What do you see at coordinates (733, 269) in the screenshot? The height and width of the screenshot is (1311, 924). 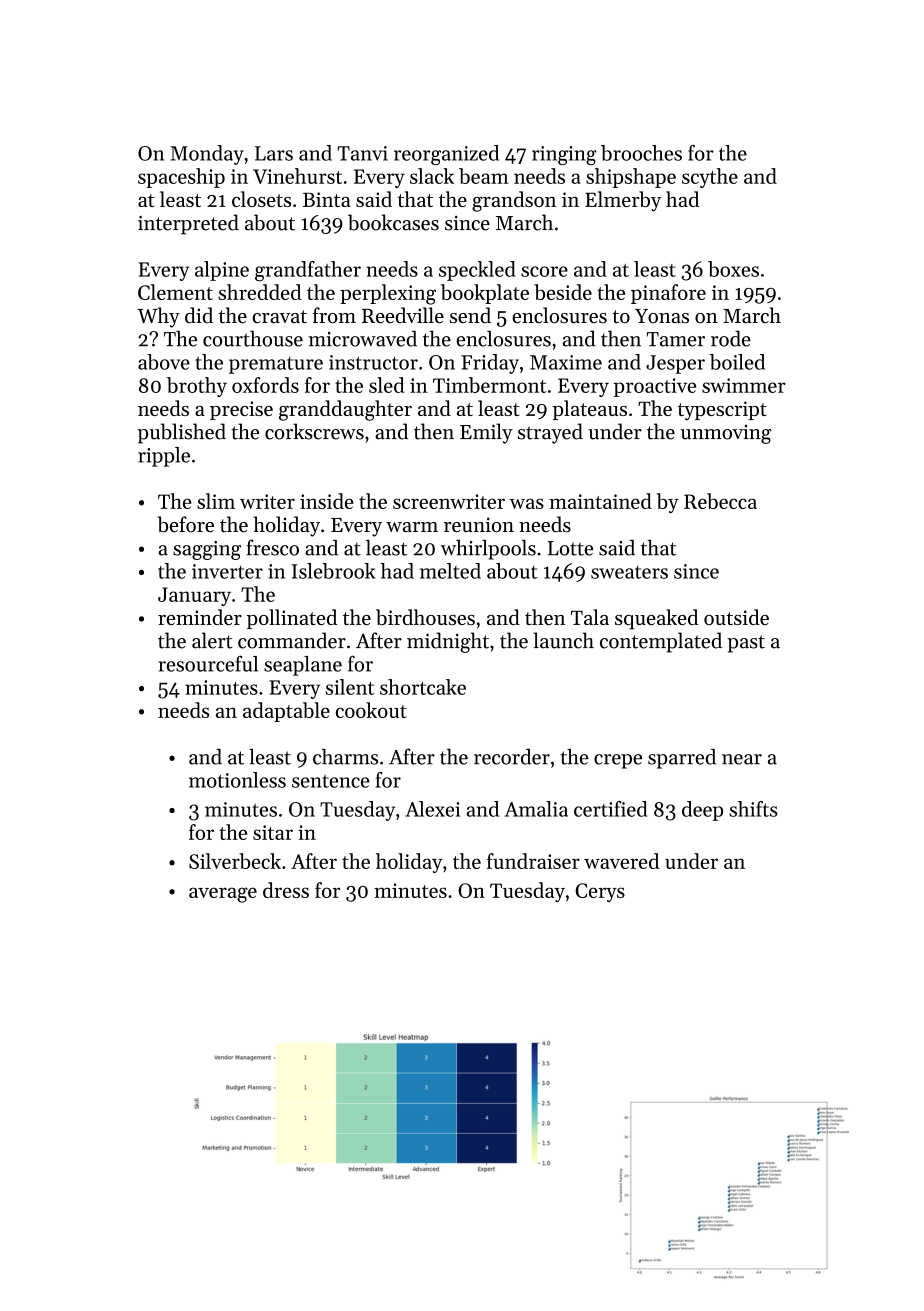 I see `boxes` at bounding box center [733, 269].
